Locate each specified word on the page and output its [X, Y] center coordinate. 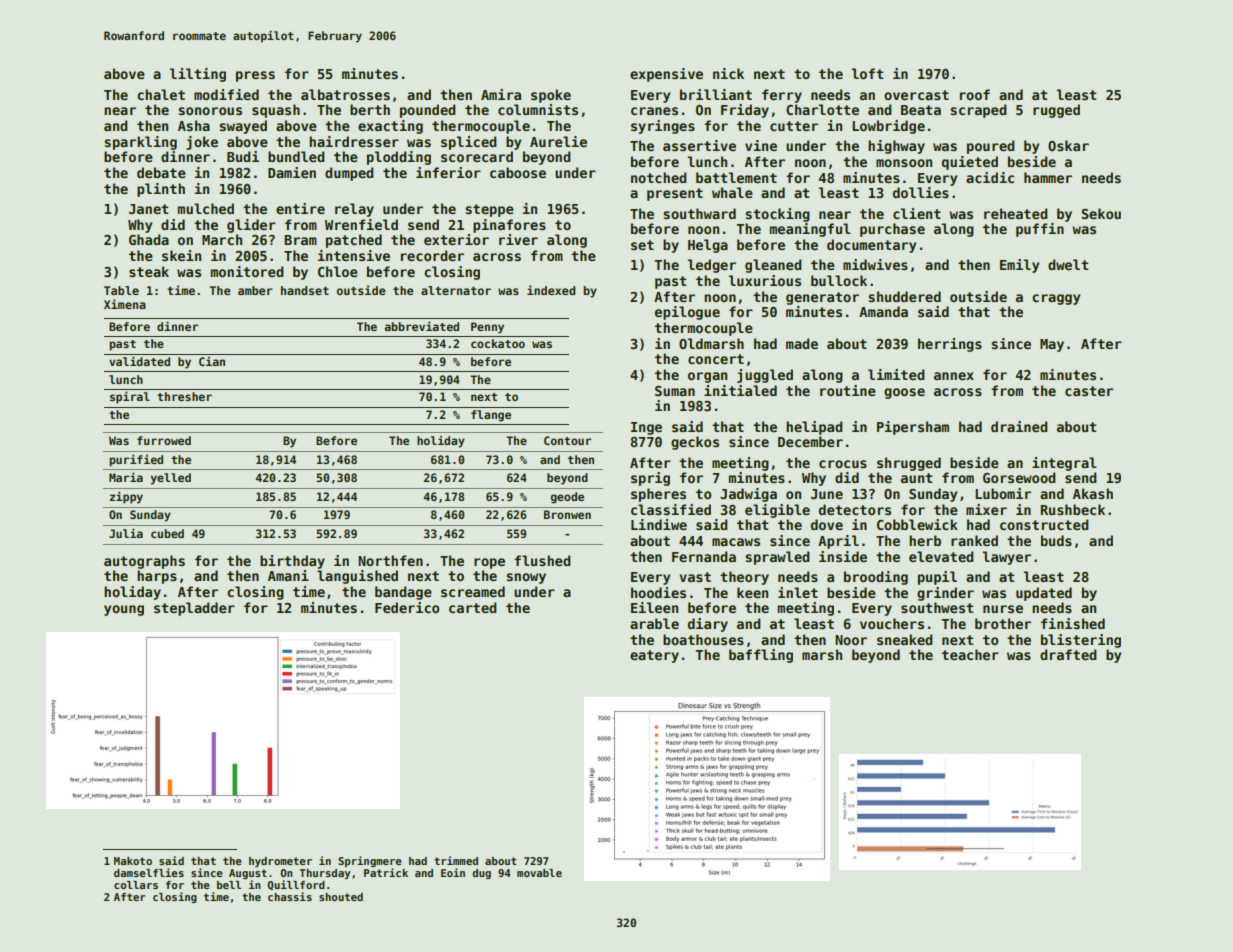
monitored [247, 271]
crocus [843, 464]
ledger [712, 266]
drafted [1068, 654]
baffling [761, 656]
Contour [567, 440]
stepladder [194, 609]
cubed [167, 533]
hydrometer [280, 862]
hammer [1048, 177]
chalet [161, 94]
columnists [538, 109]
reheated [1016, 213]
